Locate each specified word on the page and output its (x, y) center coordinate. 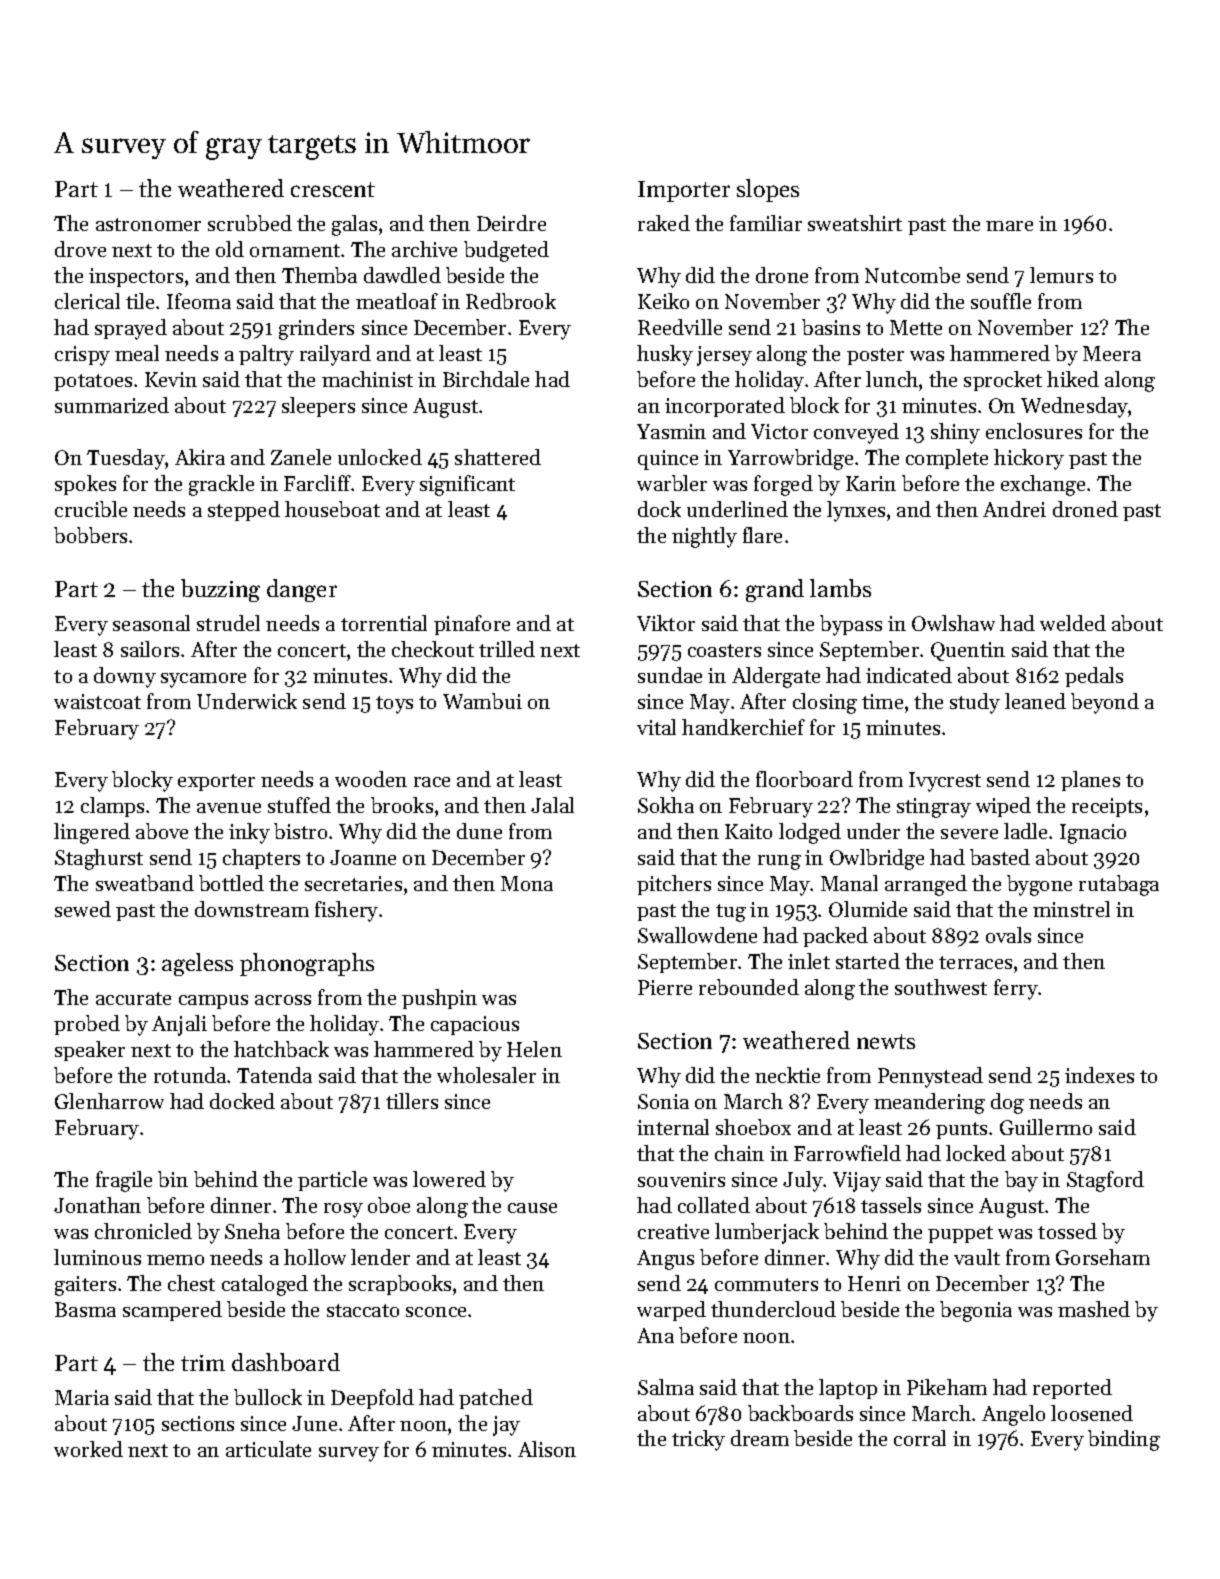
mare (1009, 226)
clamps (112, 807)
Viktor (666, 623)
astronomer (148, 224)
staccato (363, 1310)
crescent (333, 189)
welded (1073, 623)
